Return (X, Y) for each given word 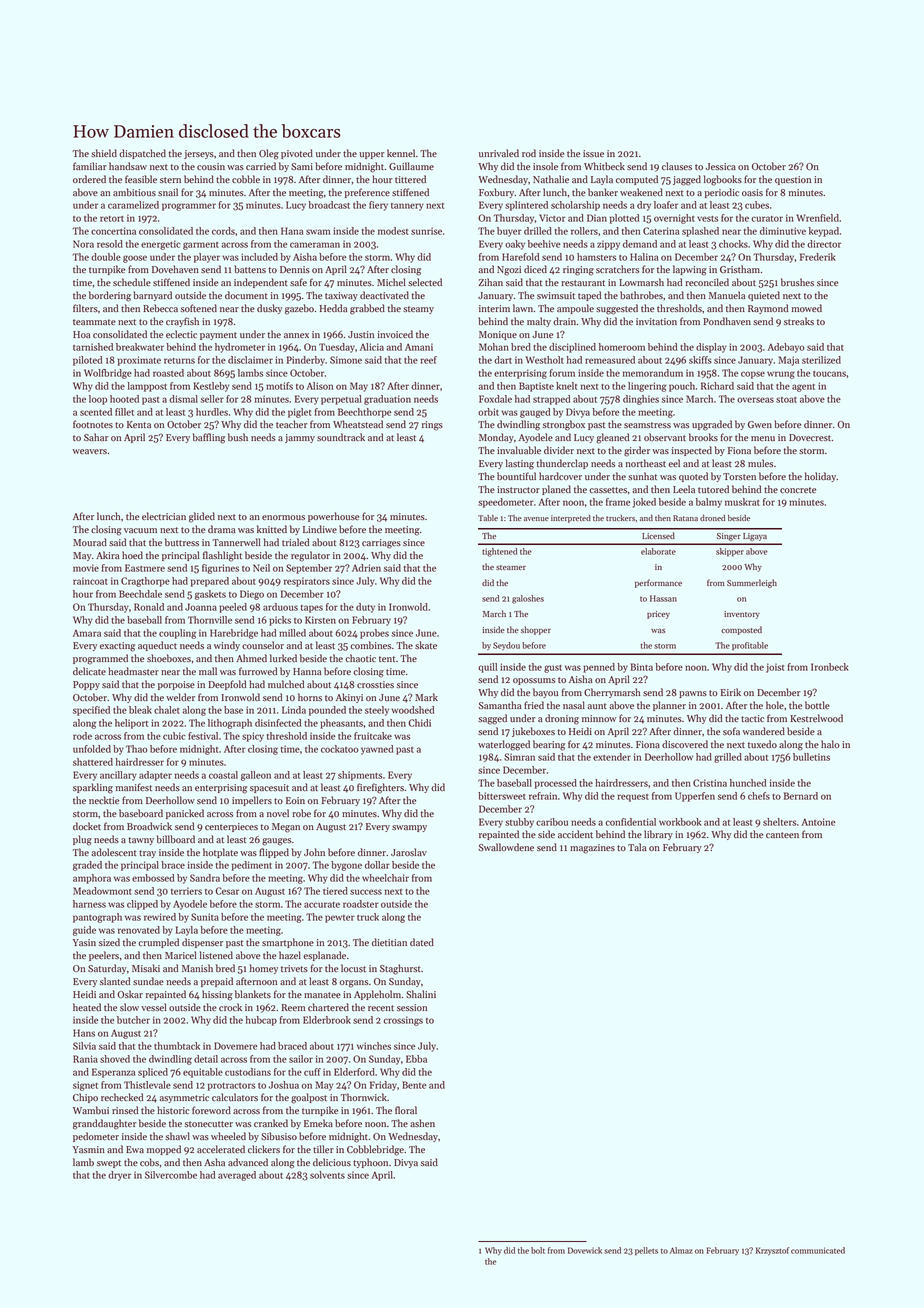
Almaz (681, 1250)
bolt (538, 1250)
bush (238, 437)
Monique (498, 335)
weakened (641, 192)
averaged (237, 1176)
